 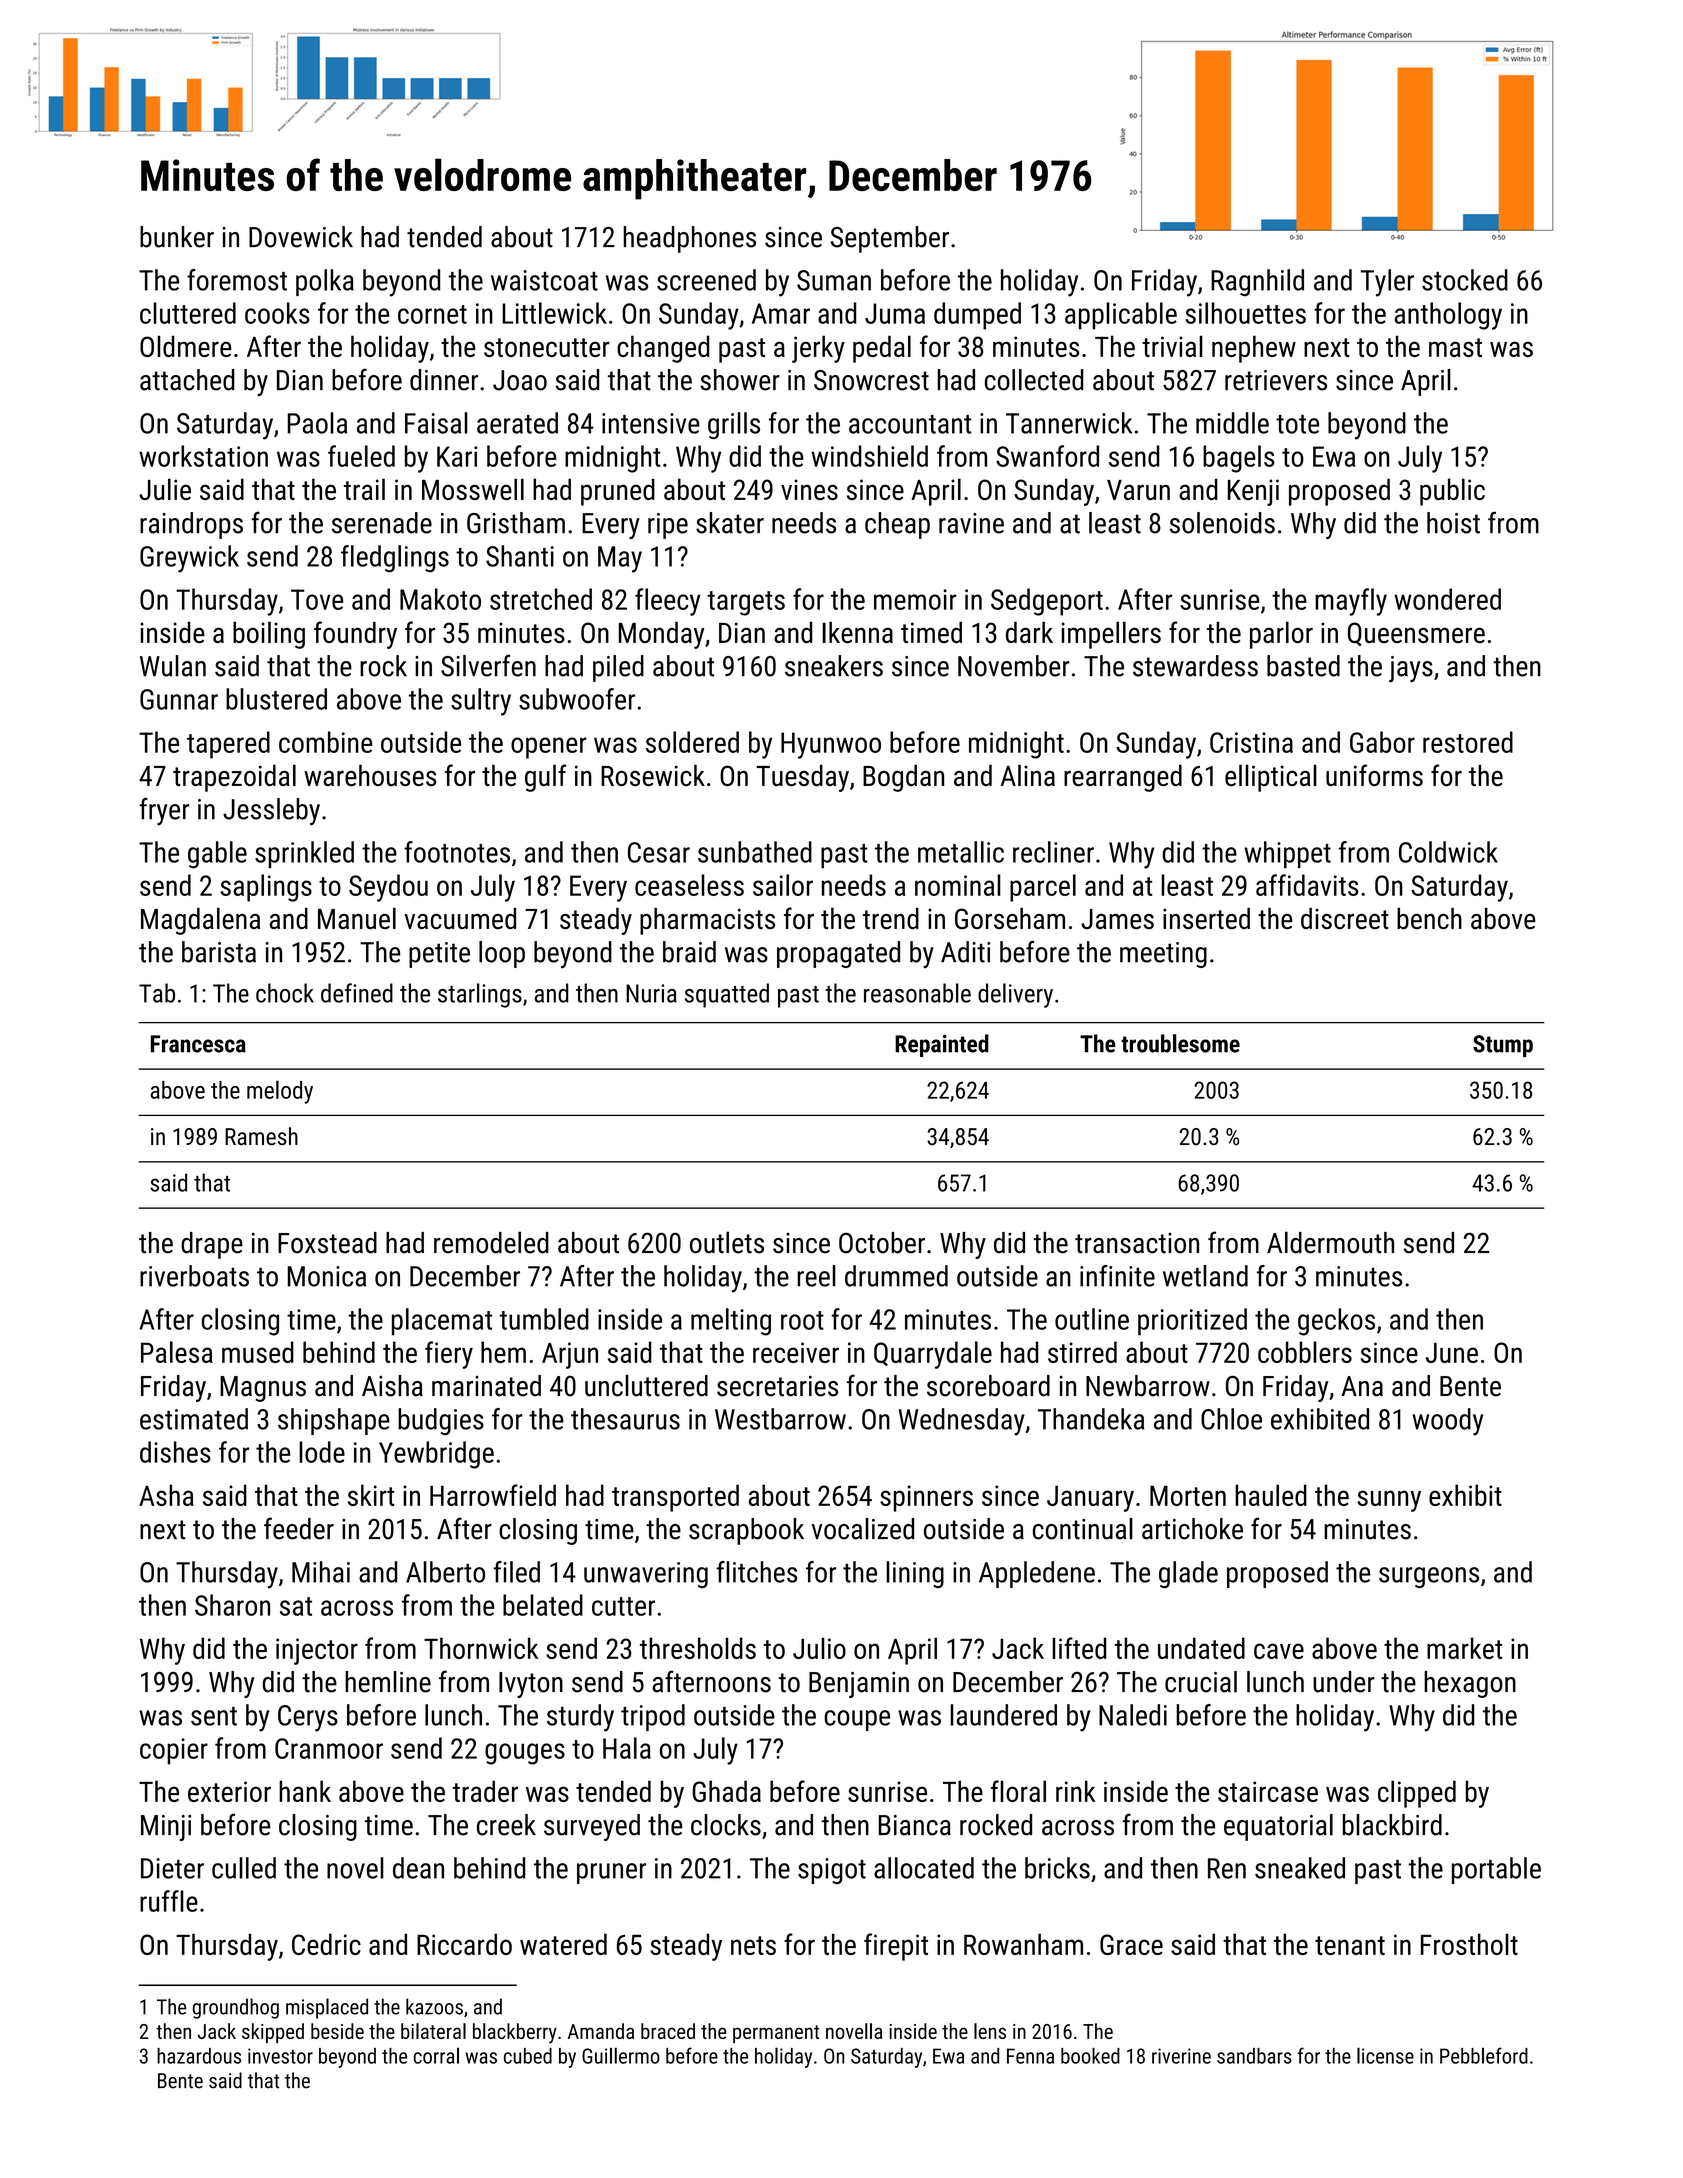 I want to click on vocalized, so click(x=863, y=1529).
